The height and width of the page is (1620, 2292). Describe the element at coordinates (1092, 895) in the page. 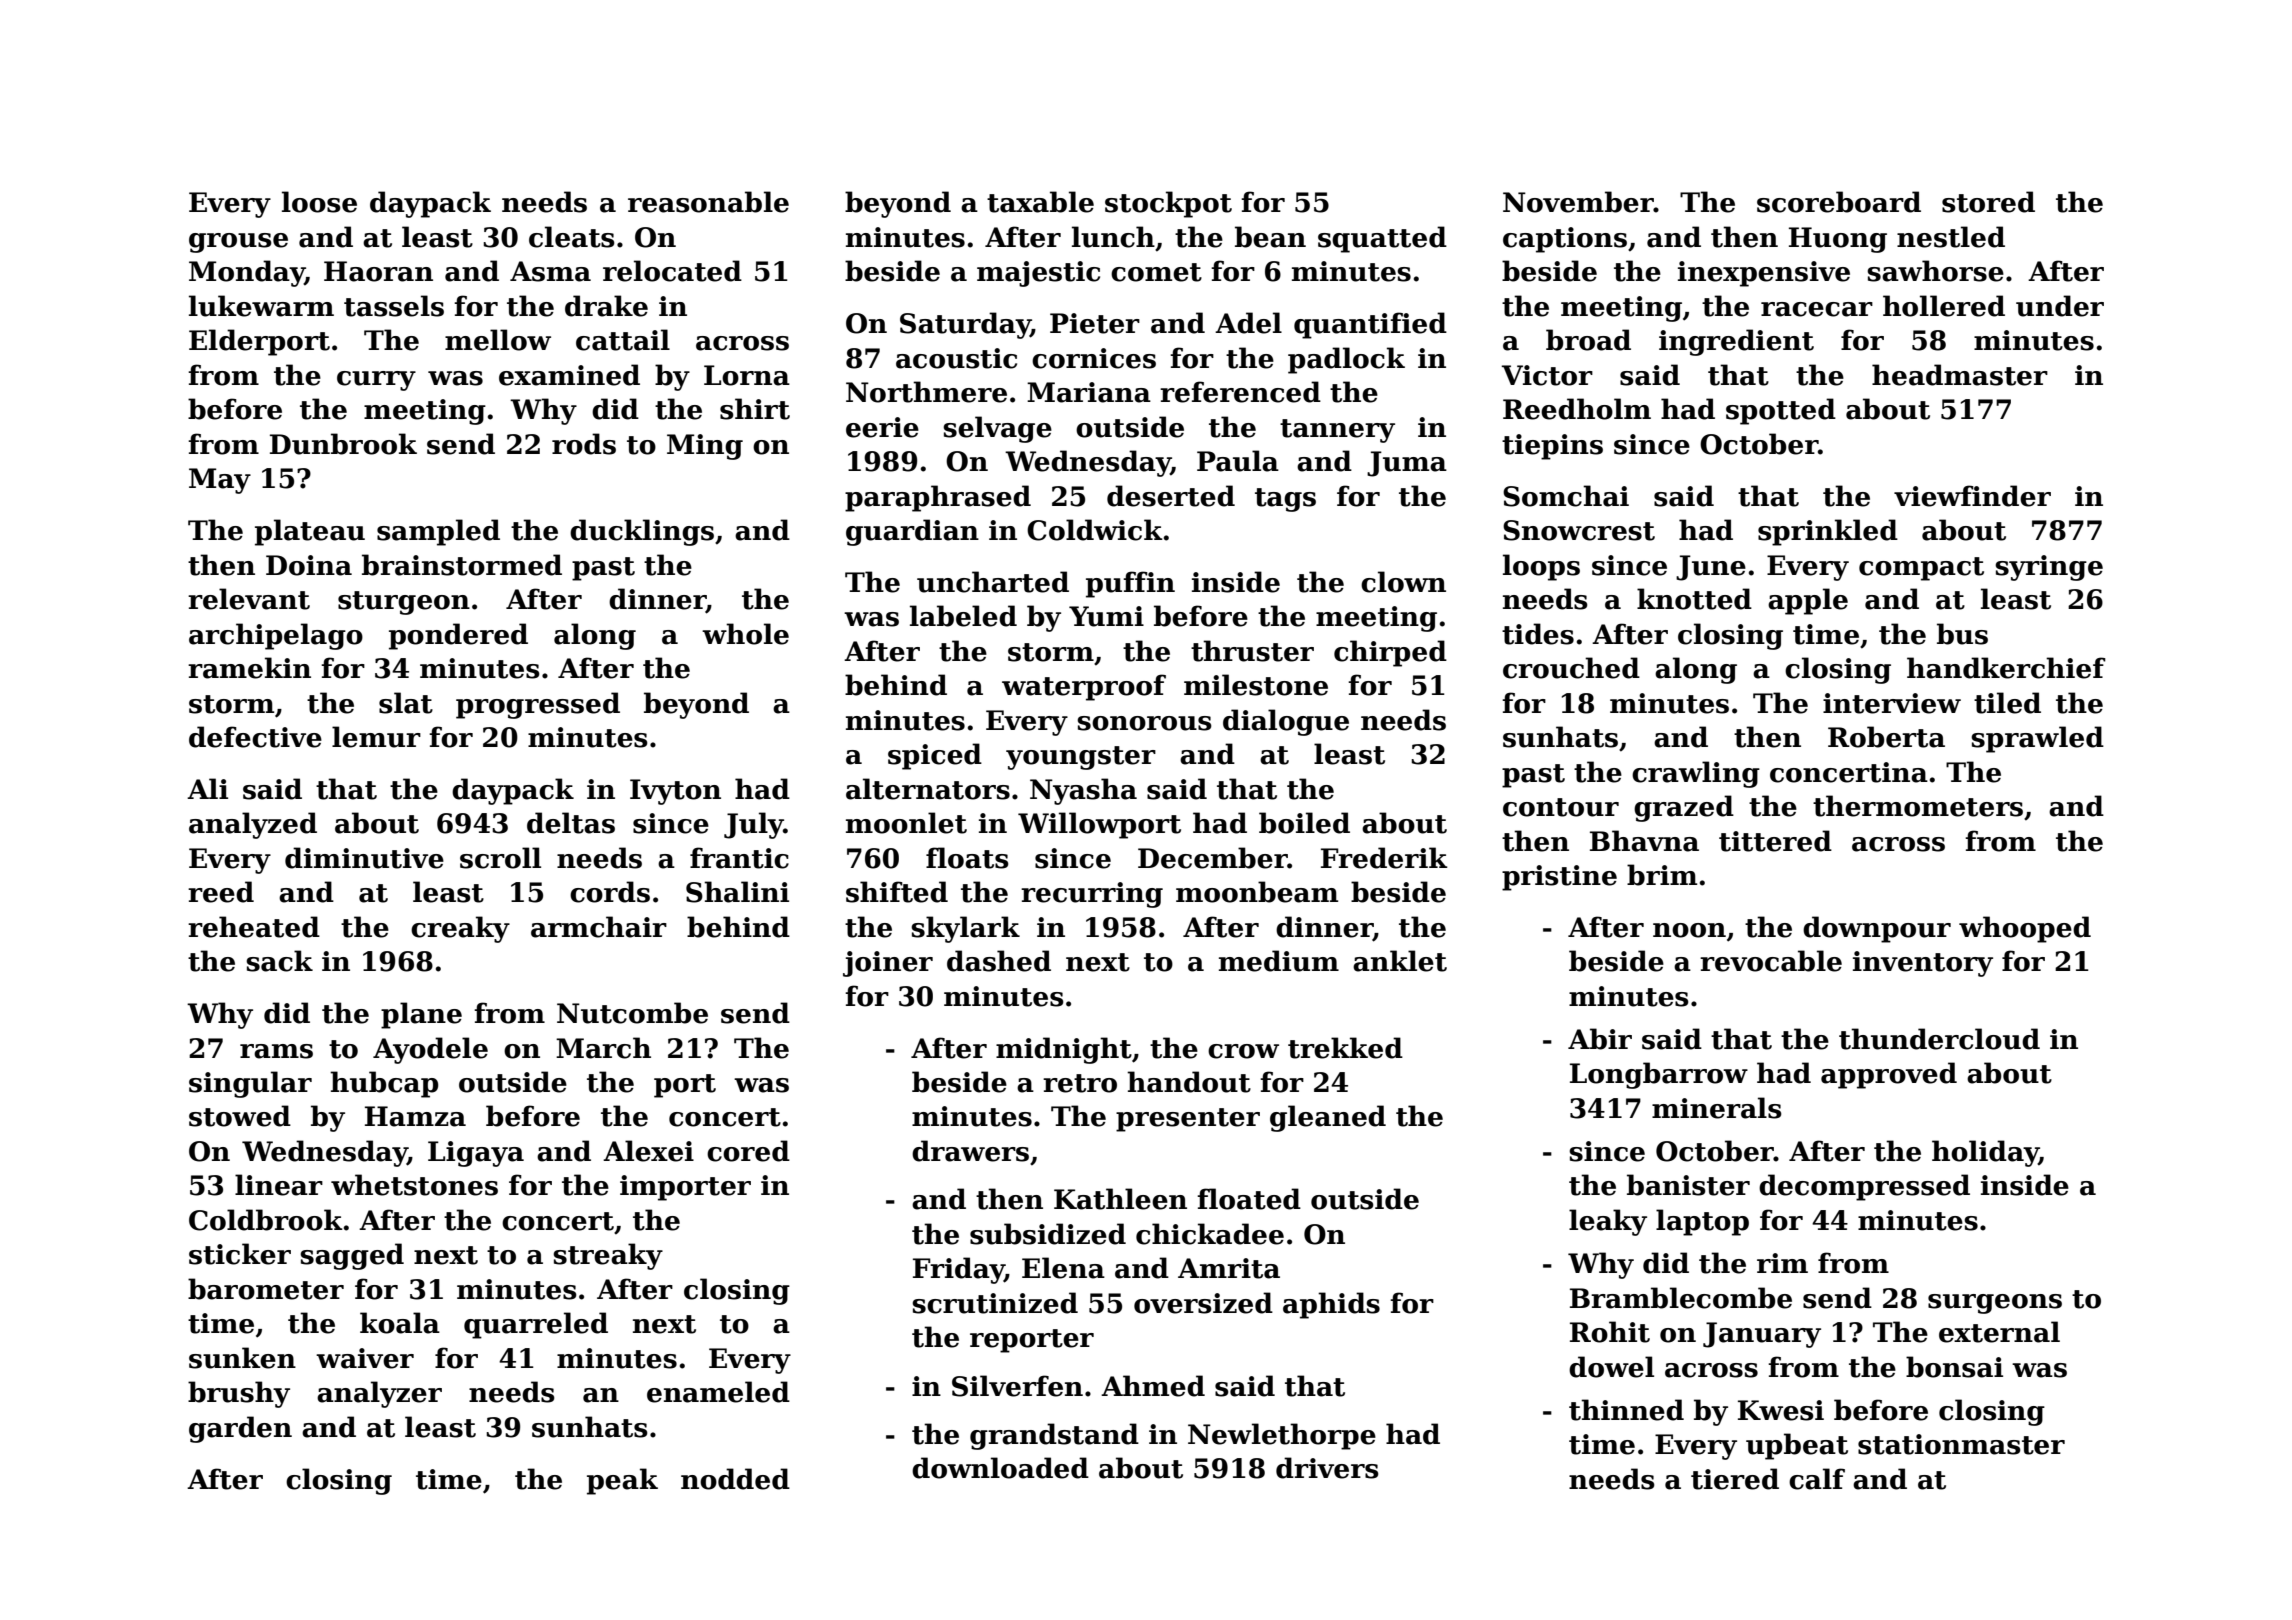

I see `recurring` at that location.
